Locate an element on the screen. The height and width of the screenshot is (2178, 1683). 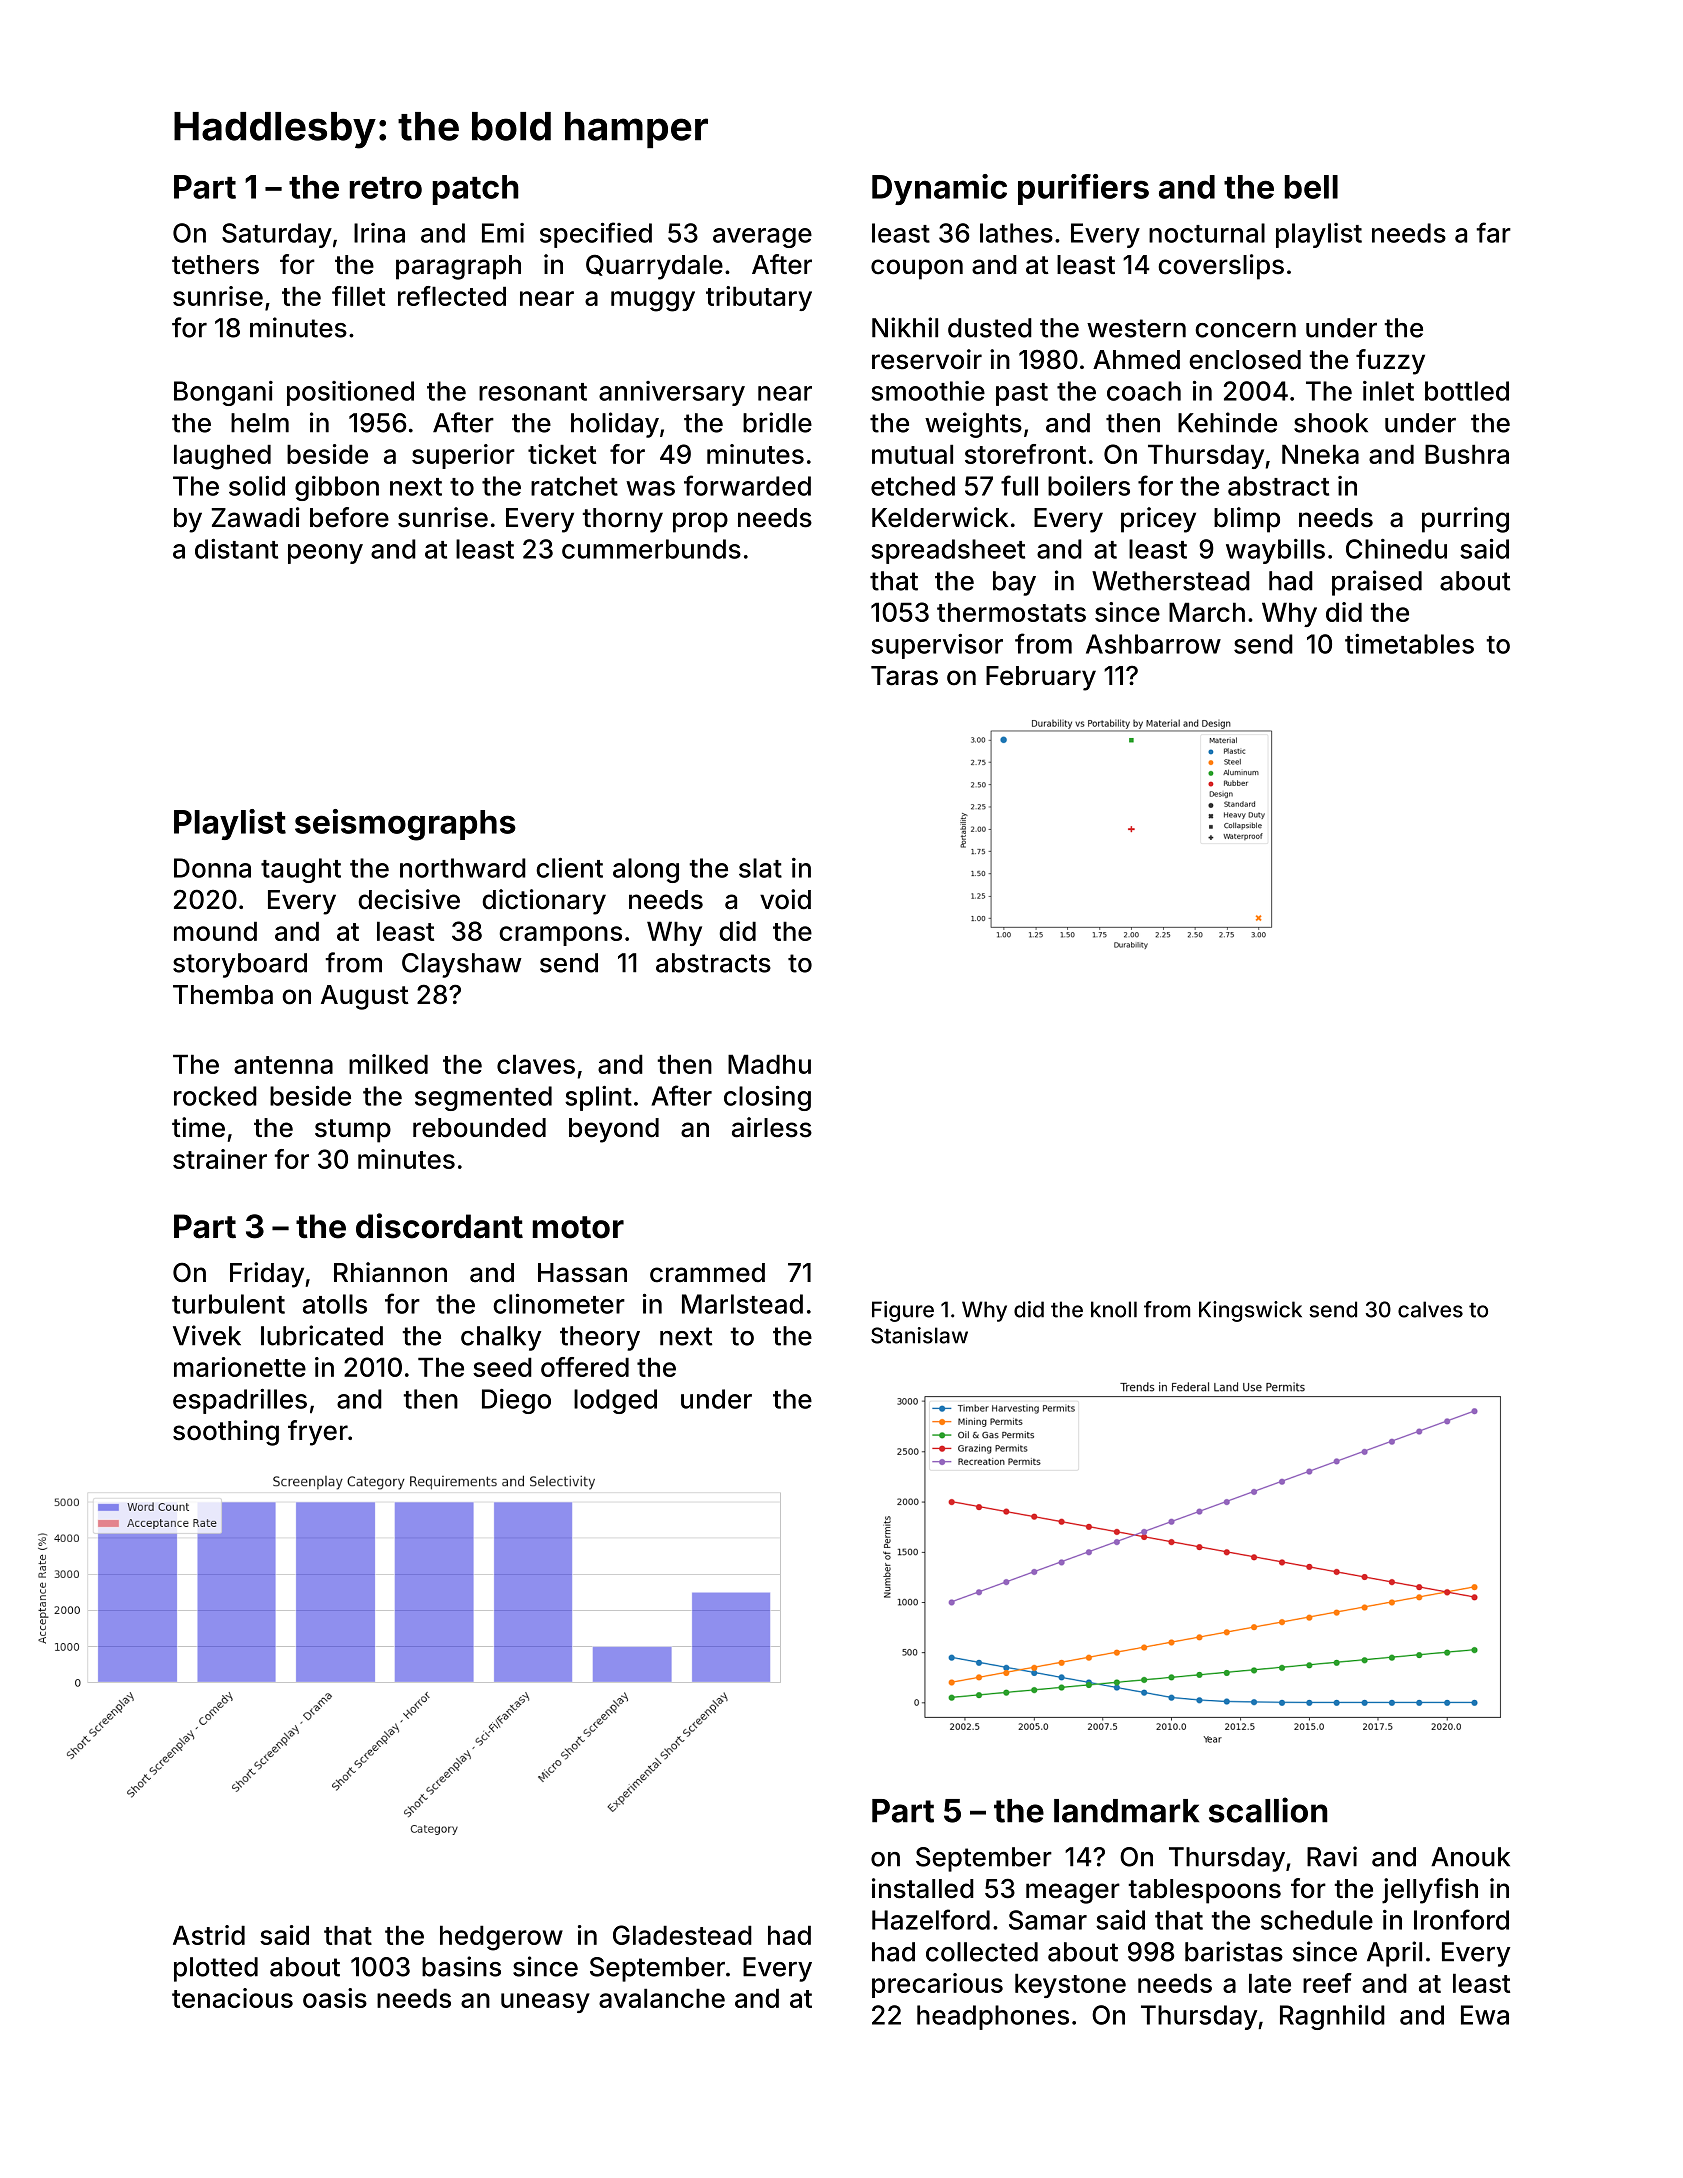
Kingswick is located at coordinates (1250, 1311).
